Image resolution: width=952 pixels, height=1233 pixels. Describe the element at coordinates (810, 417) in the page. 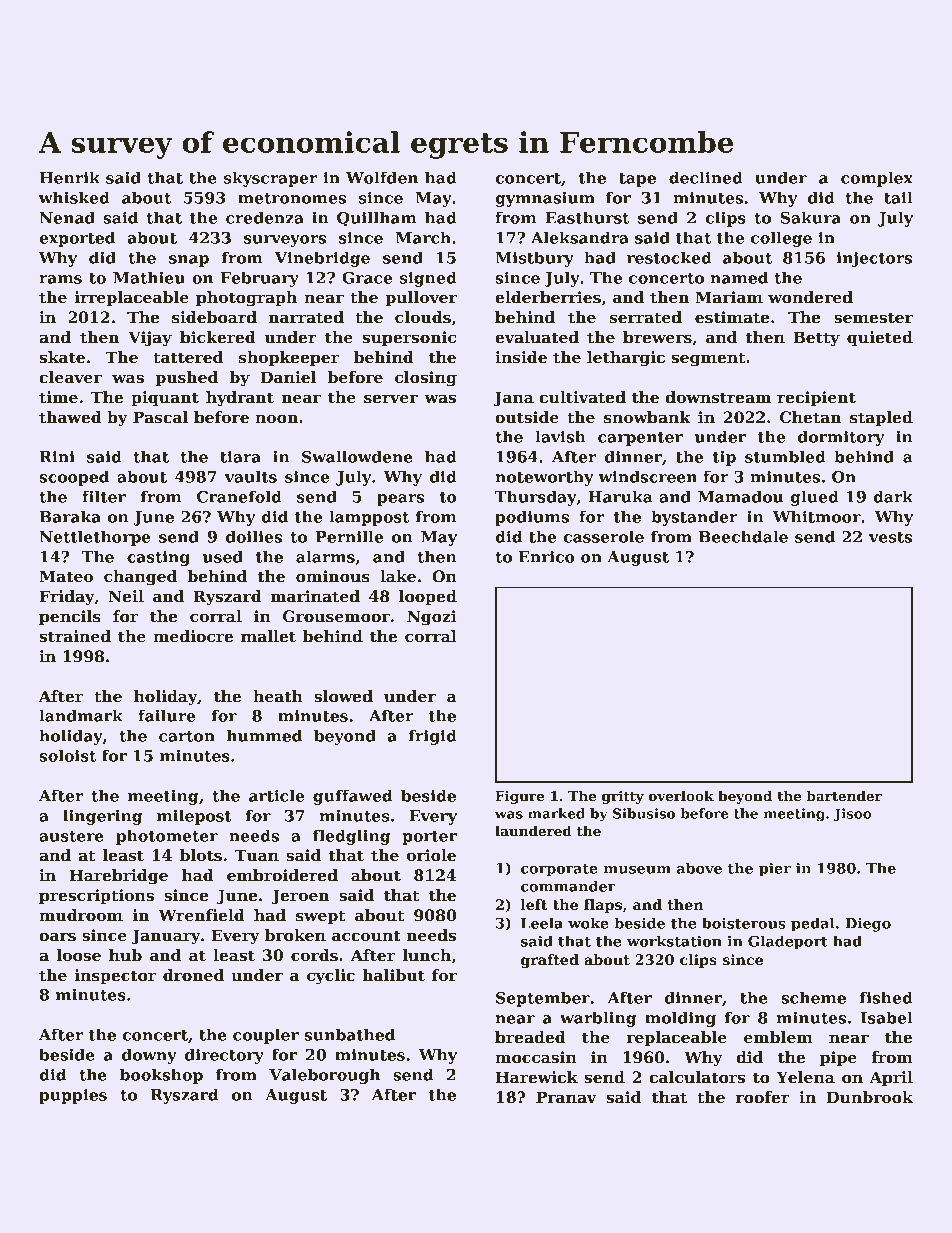

I see `Chetan` at that location.
